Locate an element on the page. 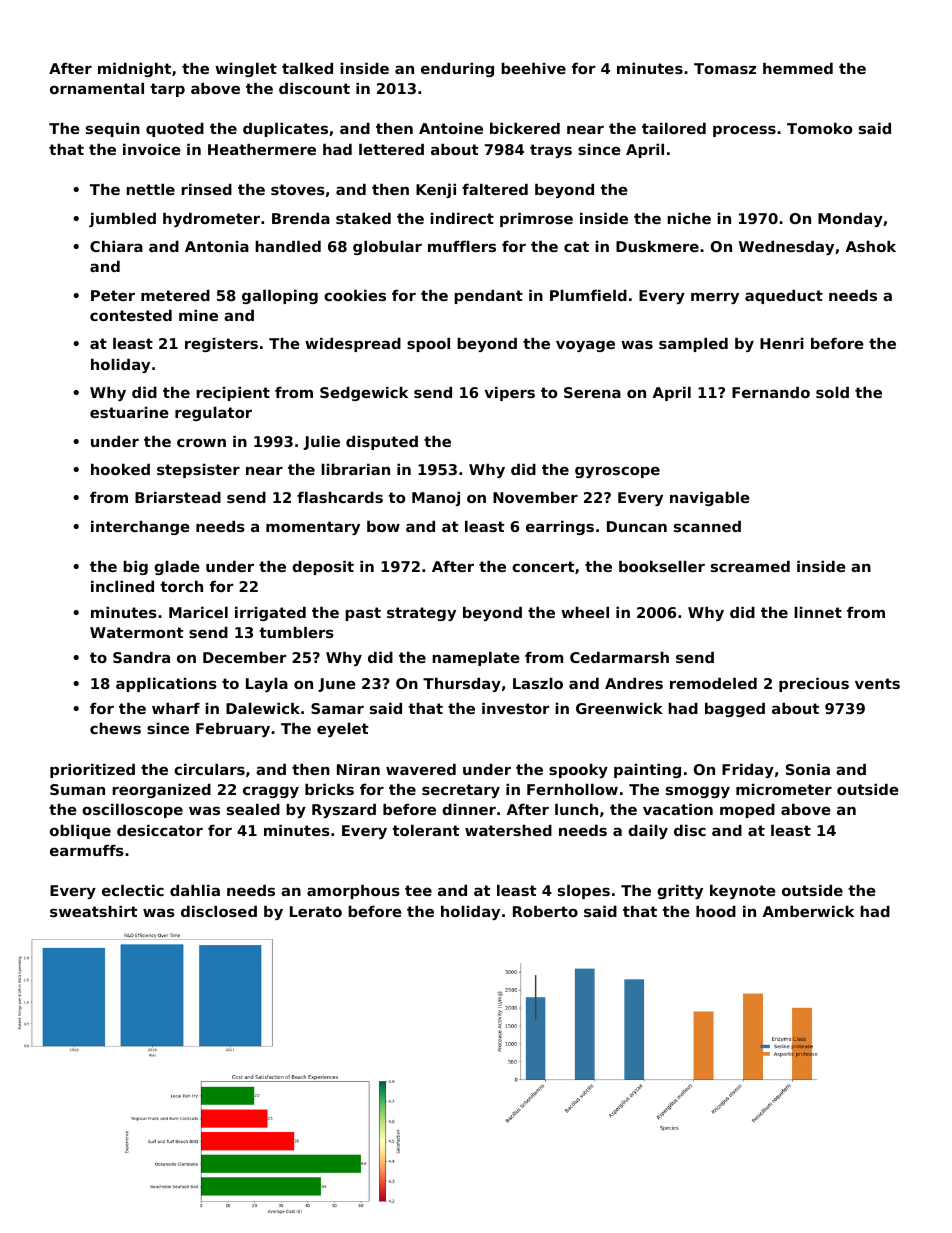  vents is located at coordinates (877, 683).
